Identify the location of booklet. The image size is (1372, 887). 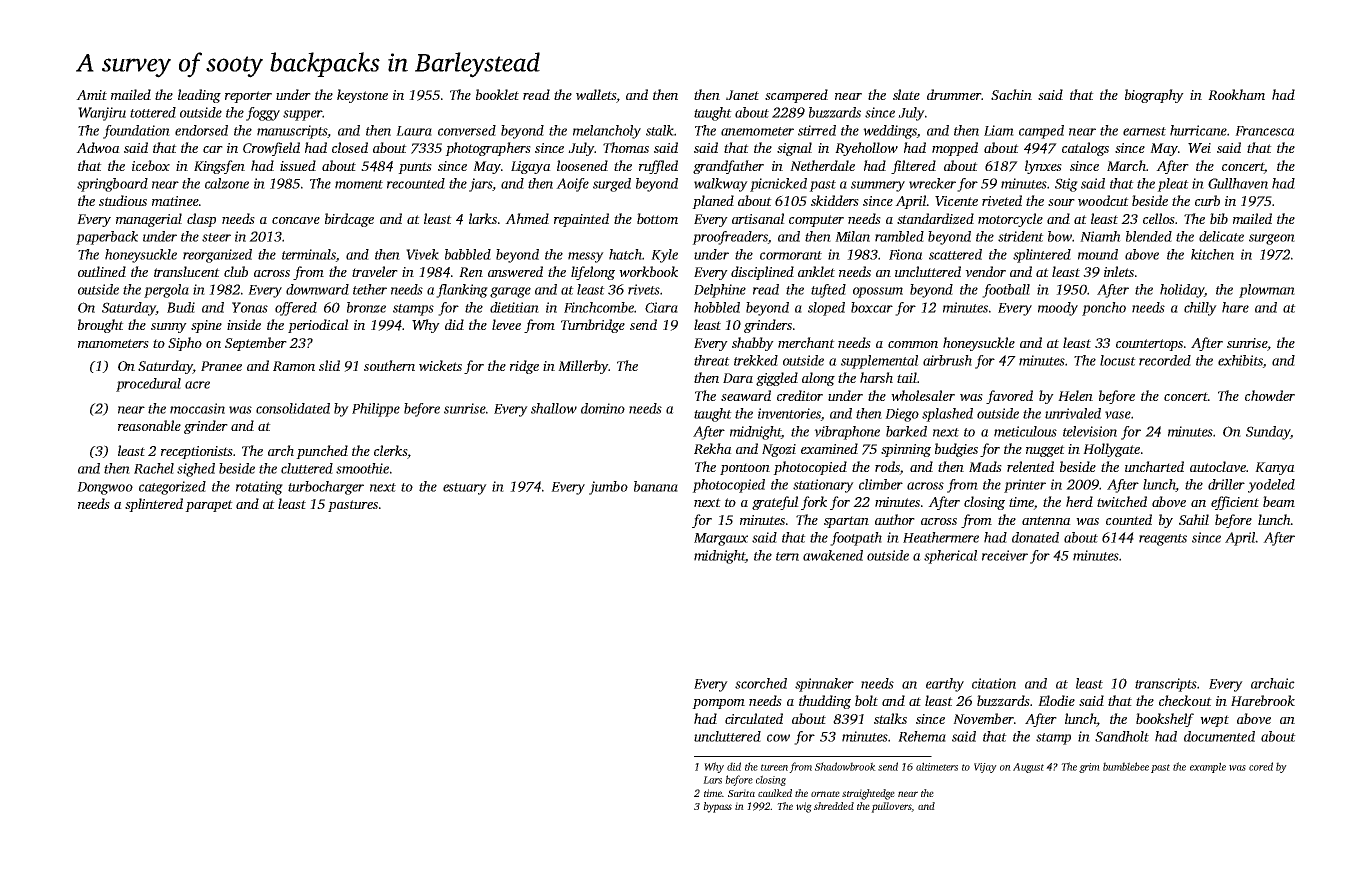
(497, 94).
